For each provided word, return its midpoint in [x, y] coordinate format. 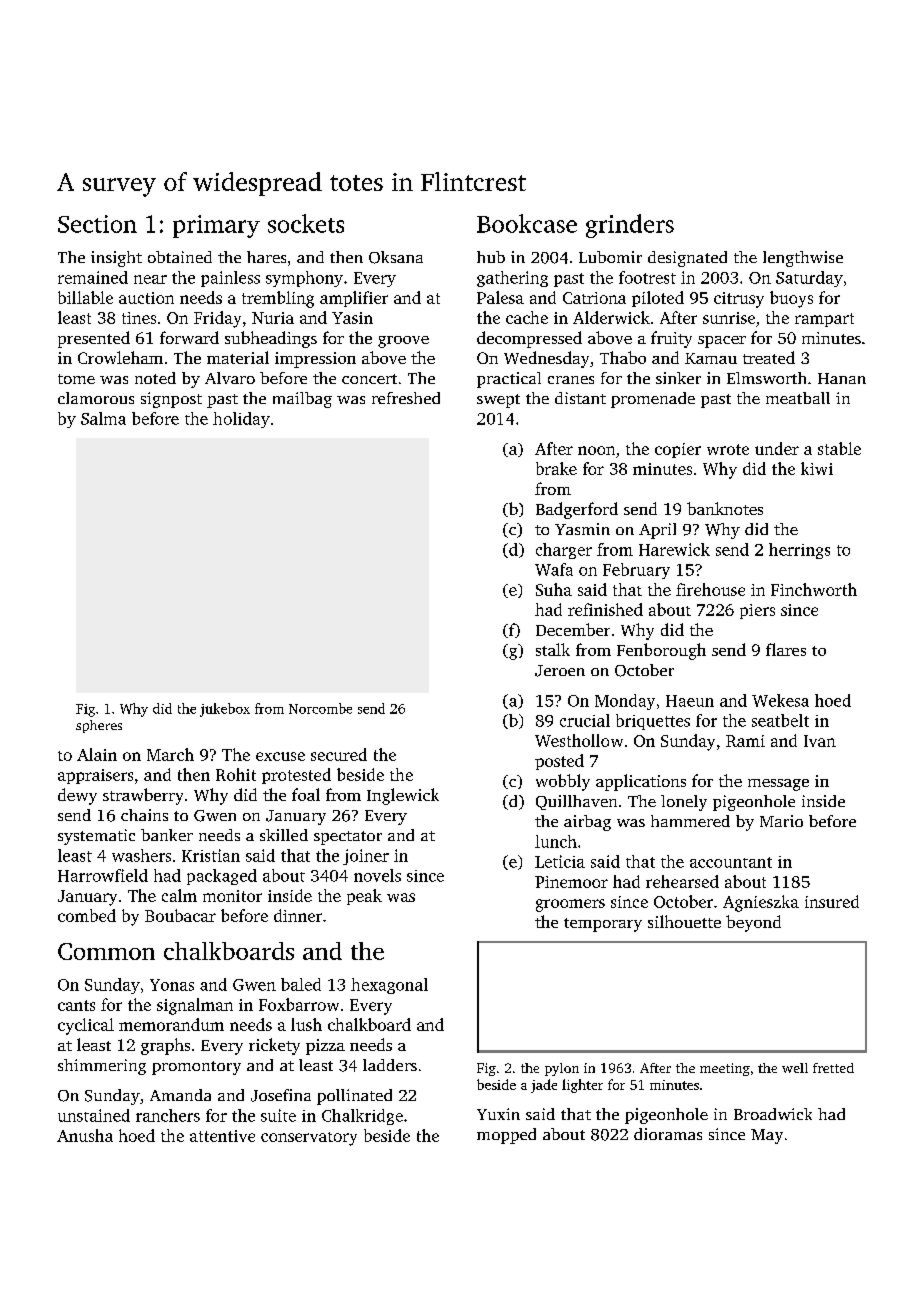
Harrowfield [103, 875]
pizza [325, 1047]
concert [369, 379]
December [573, 629]
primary [216, 226]
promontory [196, 1068]
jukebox [225, 710]
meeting [725, 1069]
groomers [570, 905]
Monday [625, 702]
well [795, 1068]
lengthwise [803, 259]
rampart [824, 320]
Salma [103, 418]
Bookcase [527, 223]
